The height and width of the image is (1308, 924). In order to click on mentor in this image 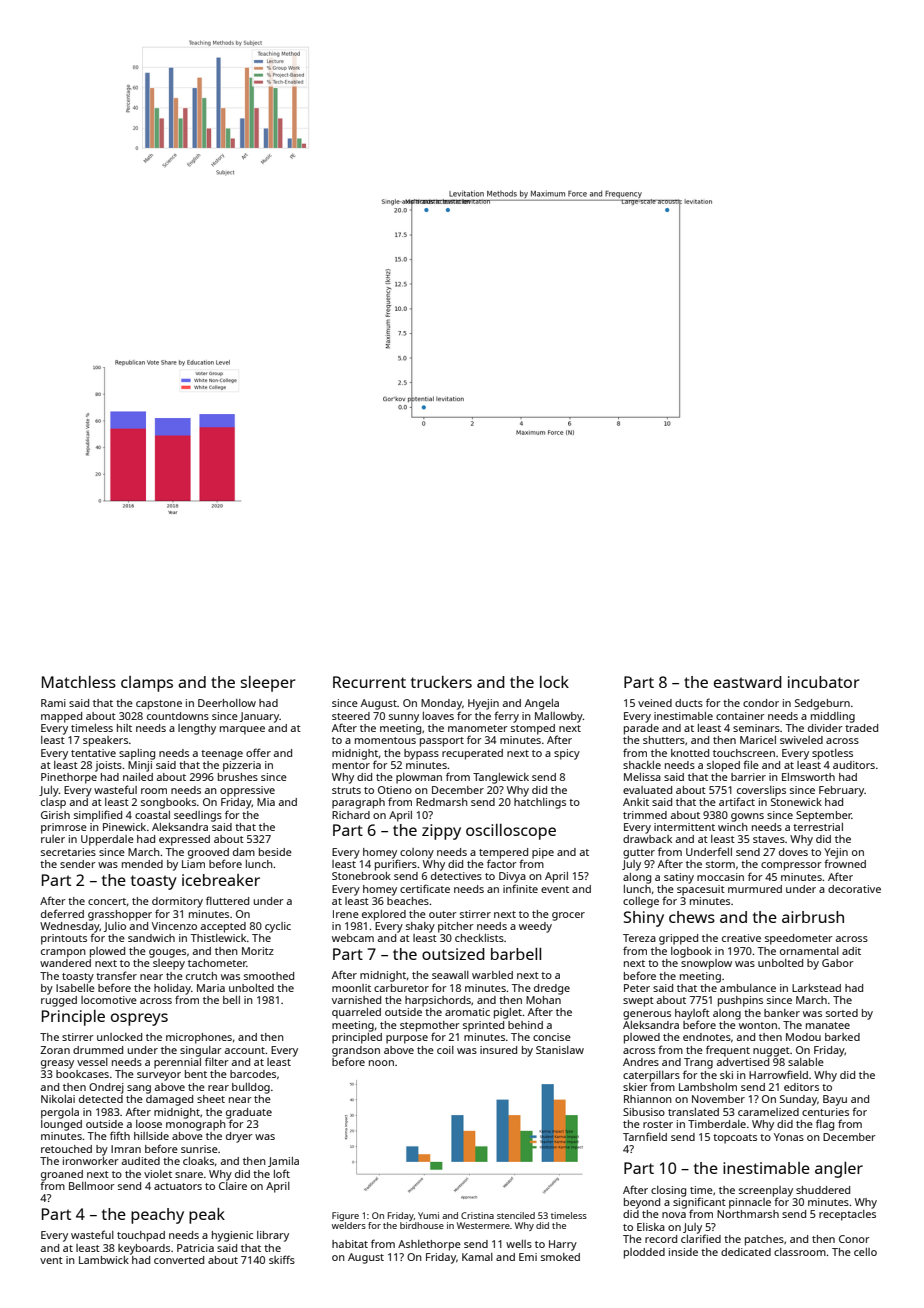, I will do `click(351, 765)`.
